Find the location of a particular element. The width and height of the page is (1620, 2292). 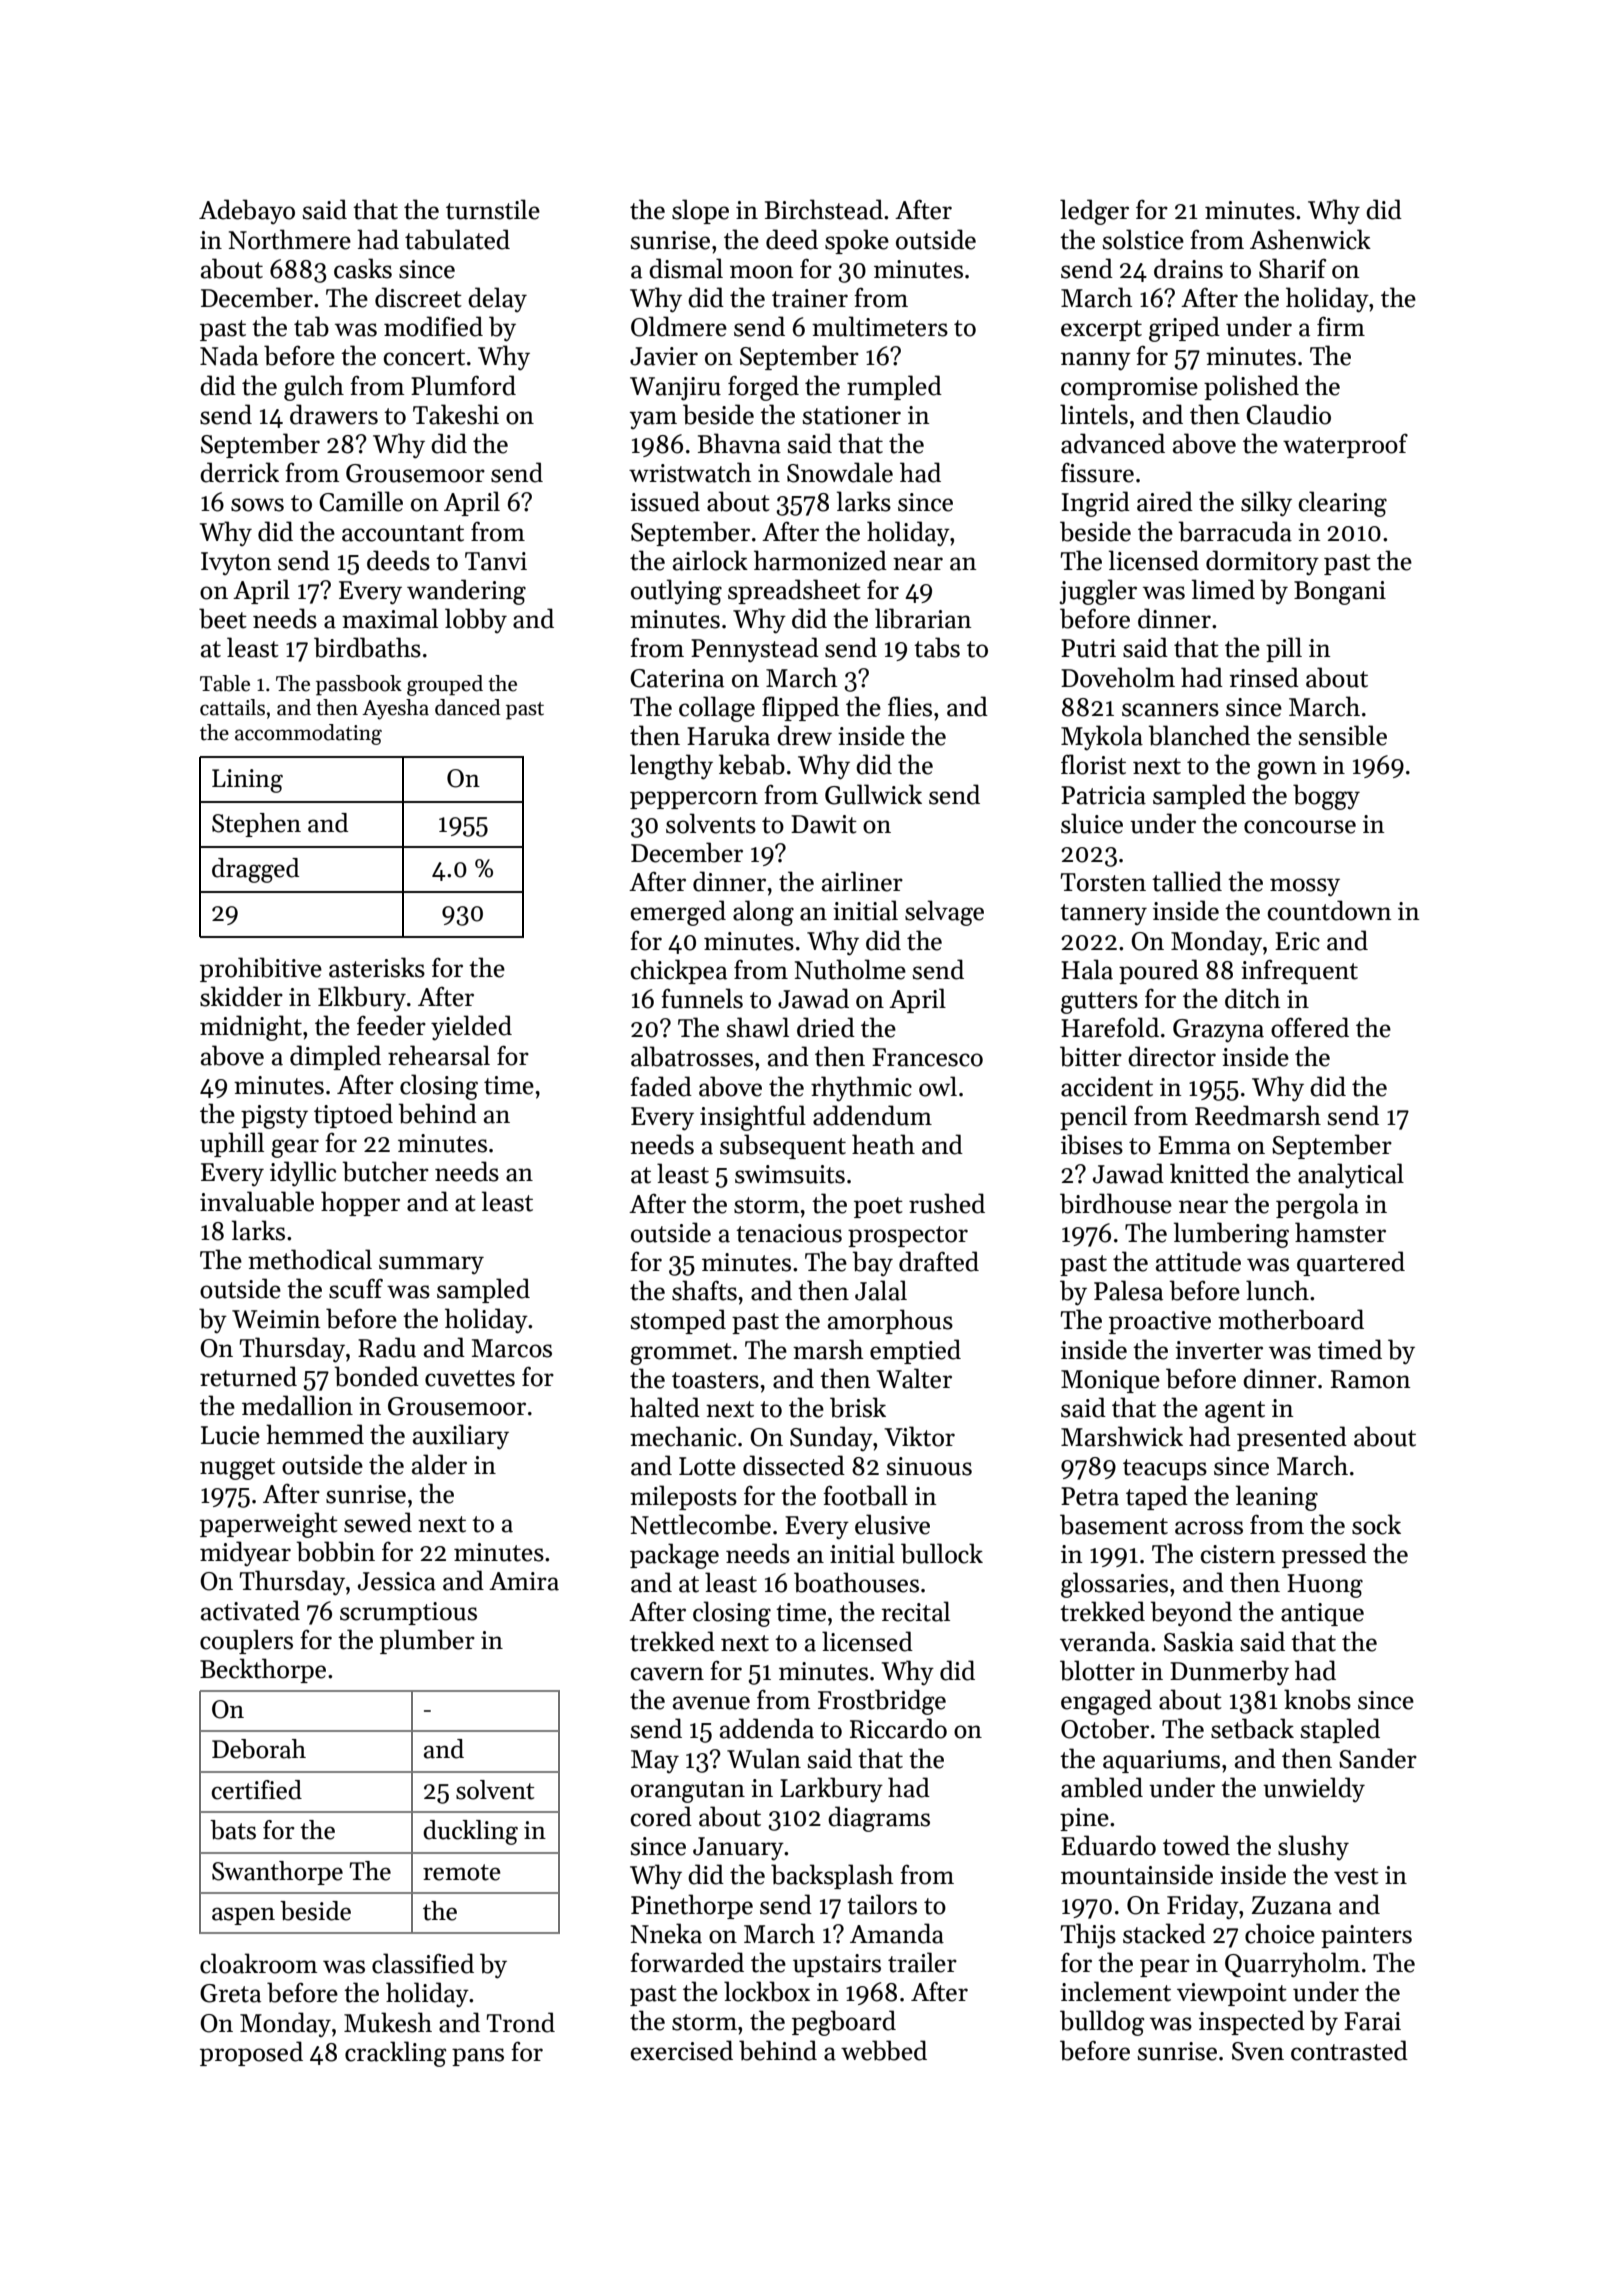

Birchstead is located at coordinates (824, 209).
